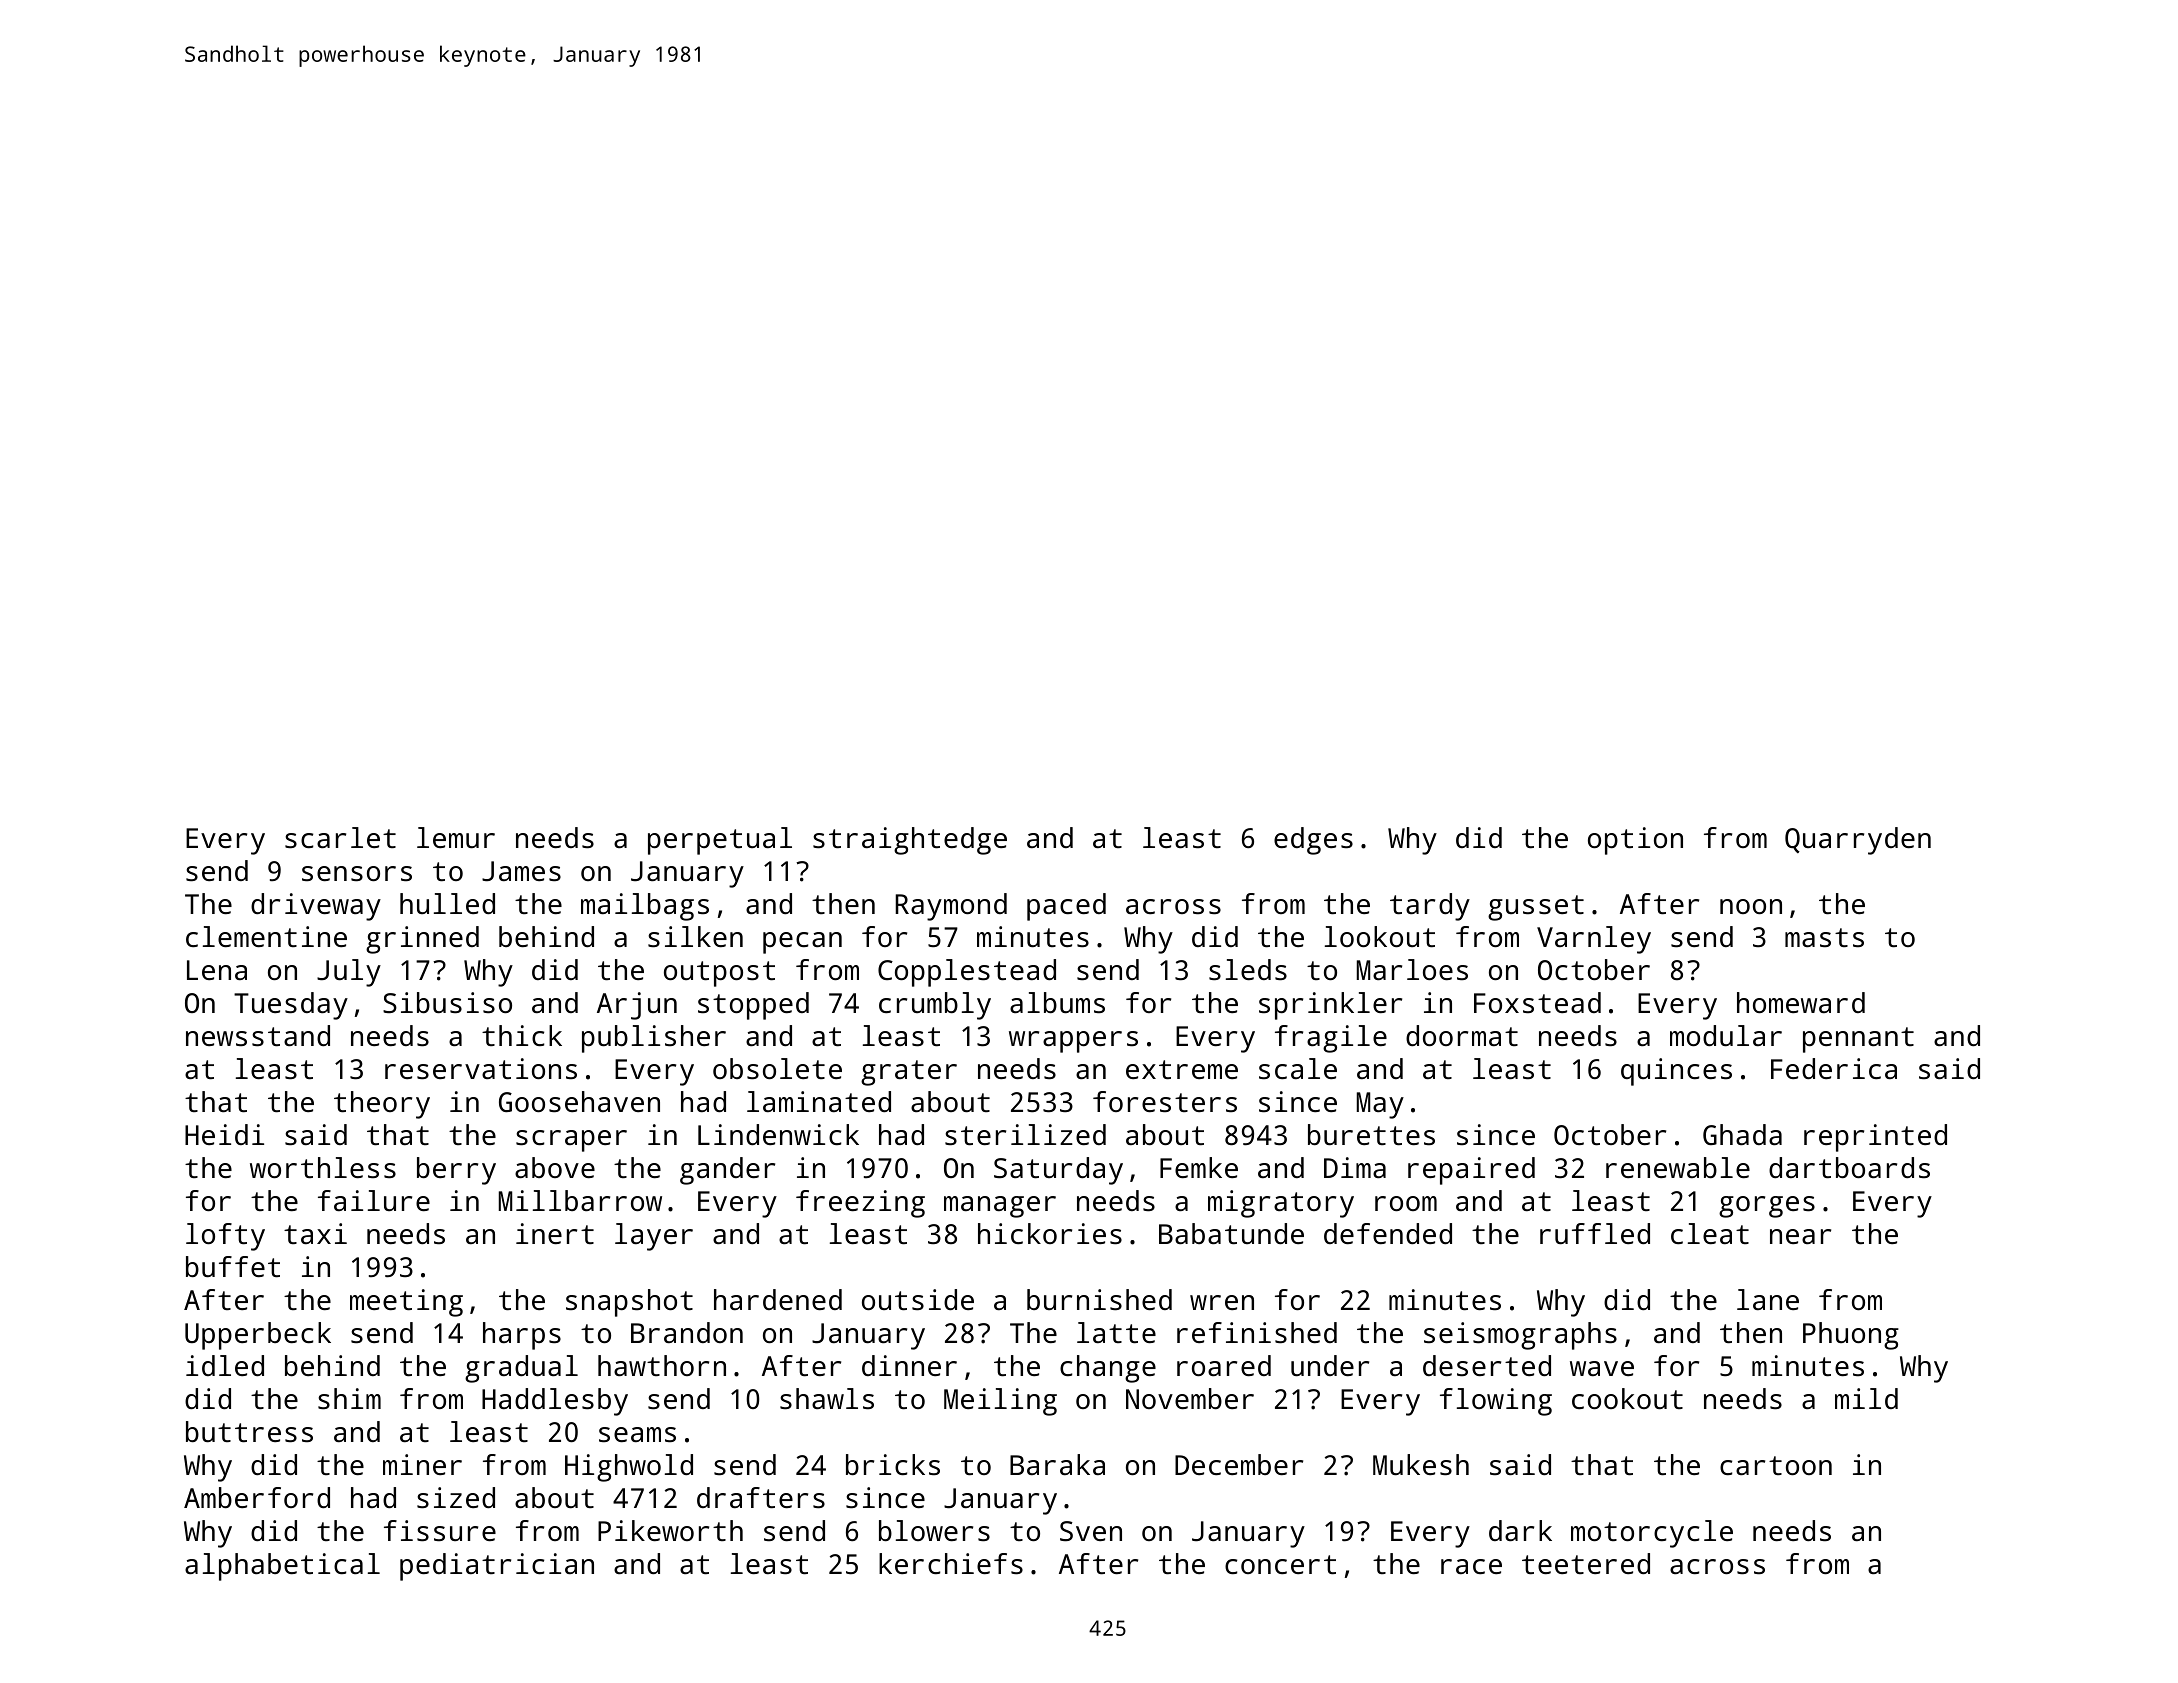  Describe the element at coordinates (1710, 1233) in the document. I see `cleat` at that location.
